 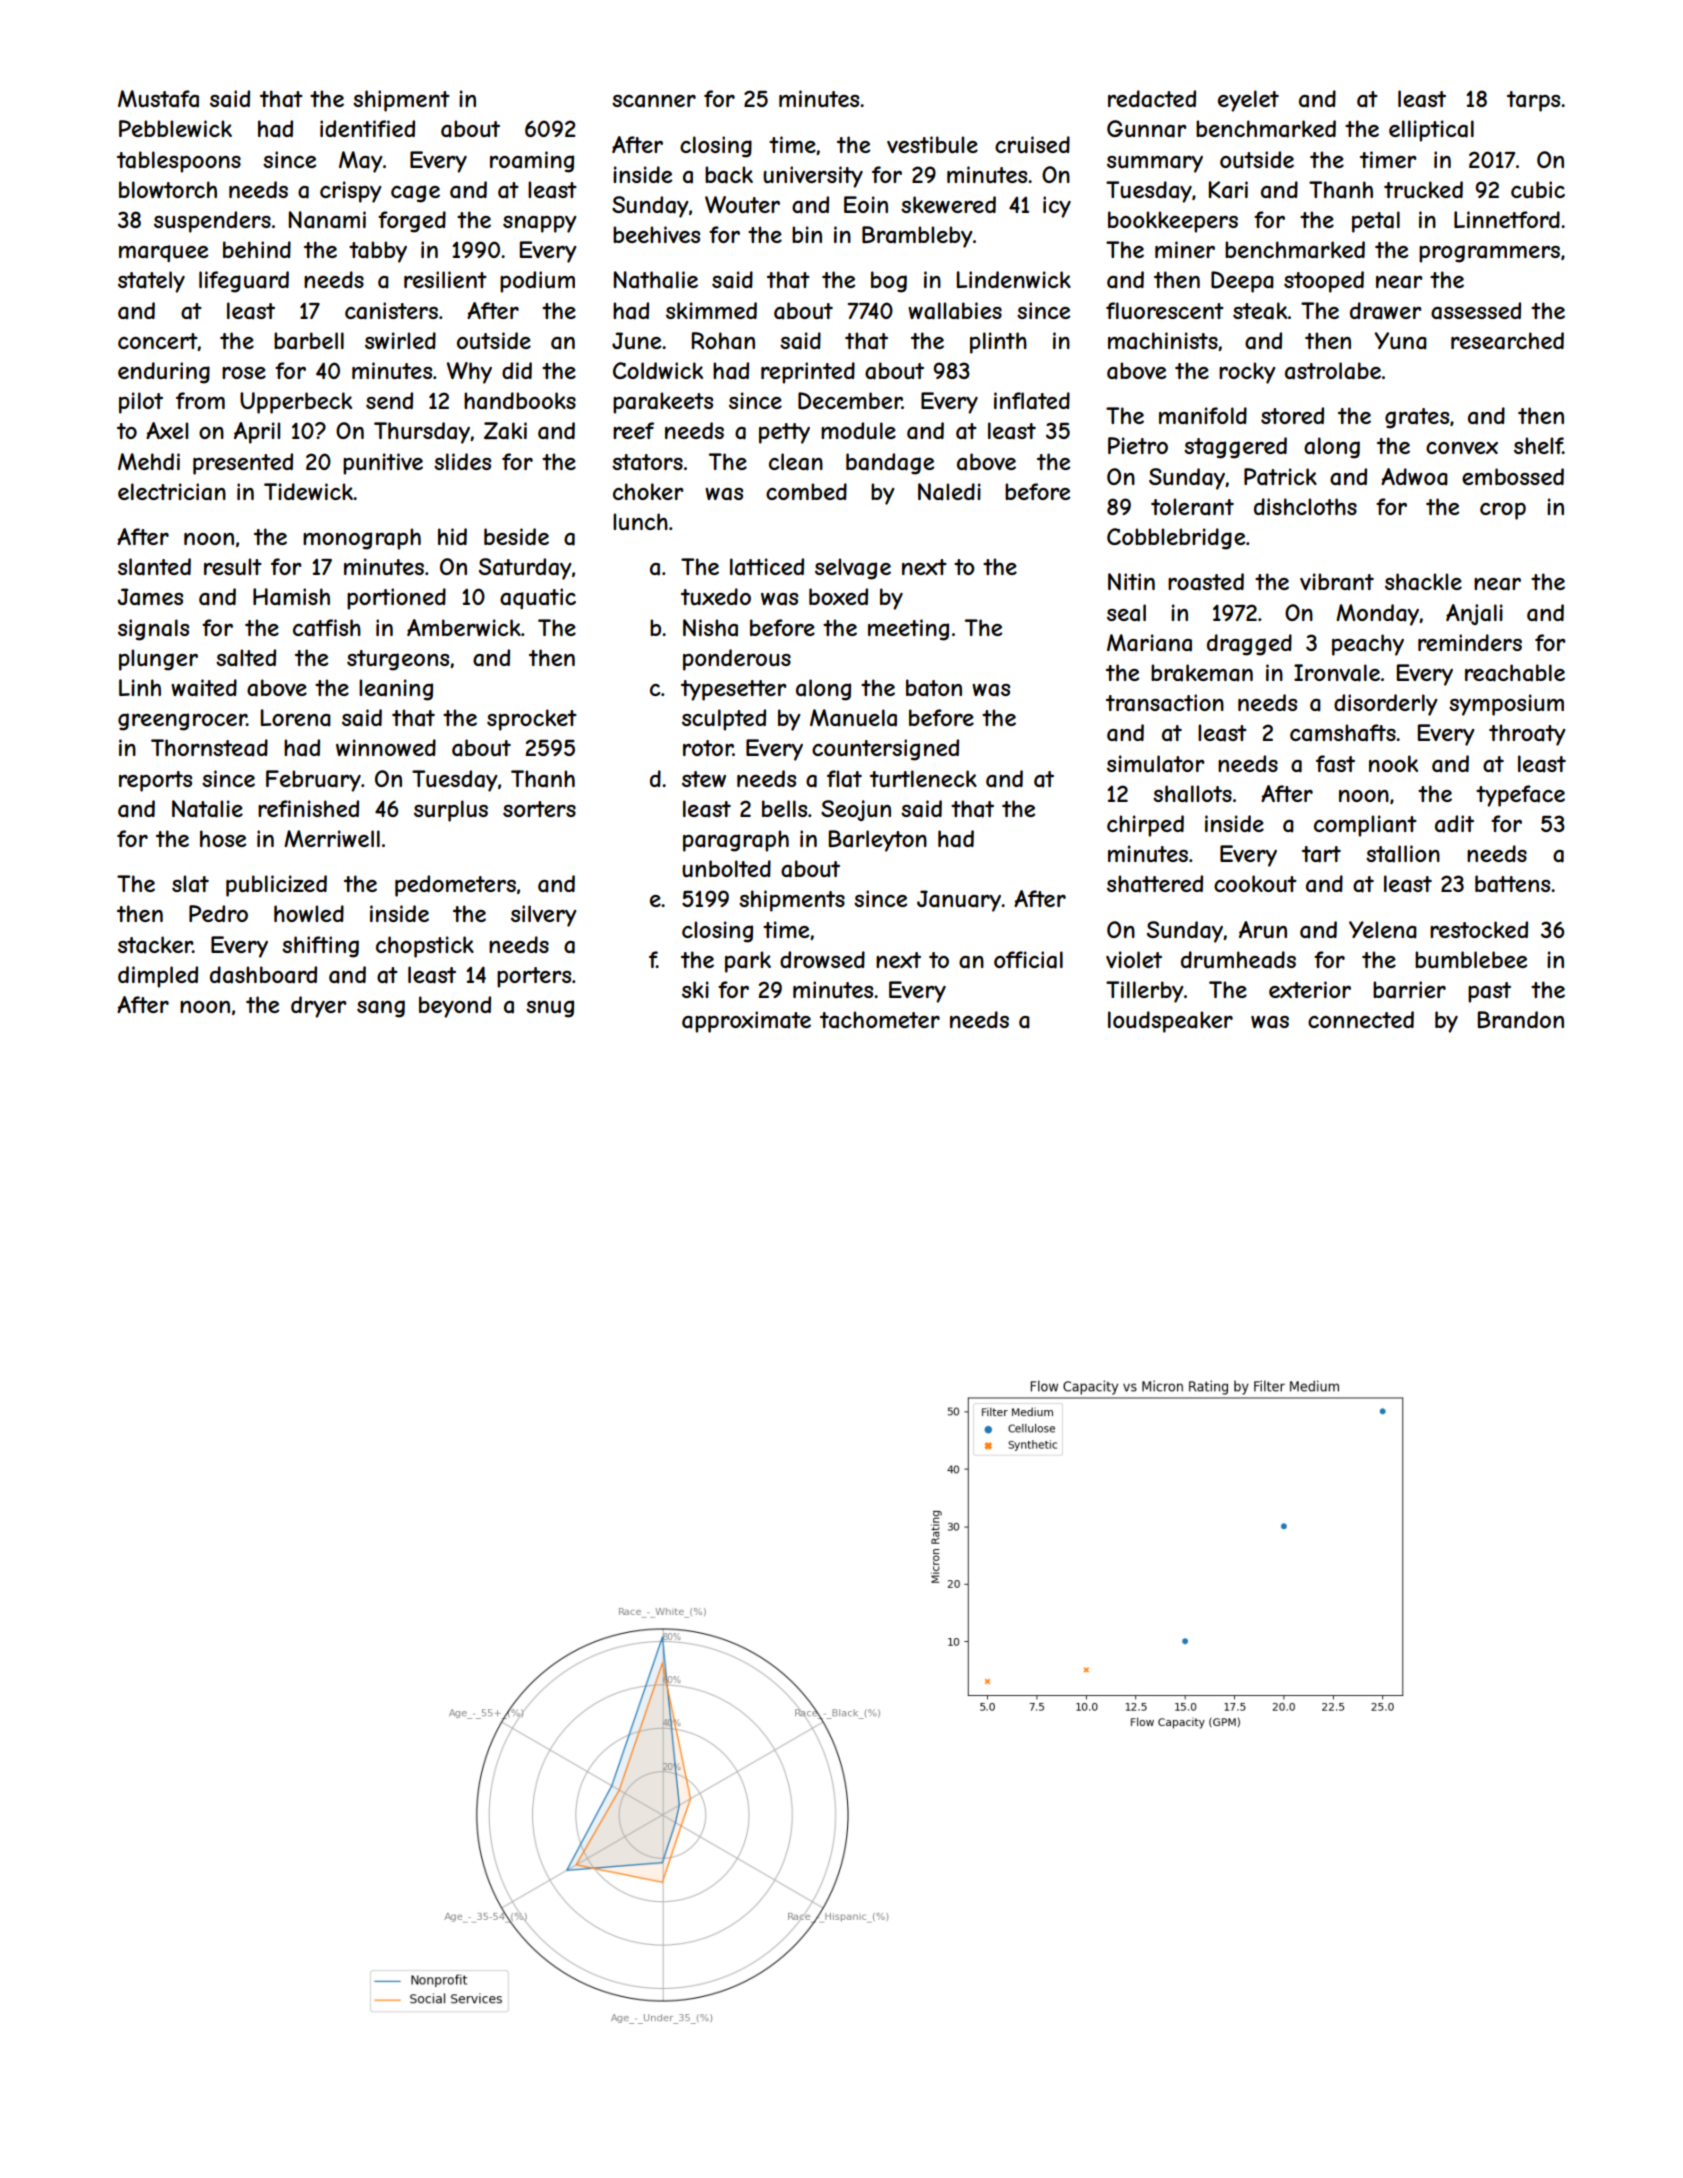 I want to click on sculpted, so click(x=724, y=720).
